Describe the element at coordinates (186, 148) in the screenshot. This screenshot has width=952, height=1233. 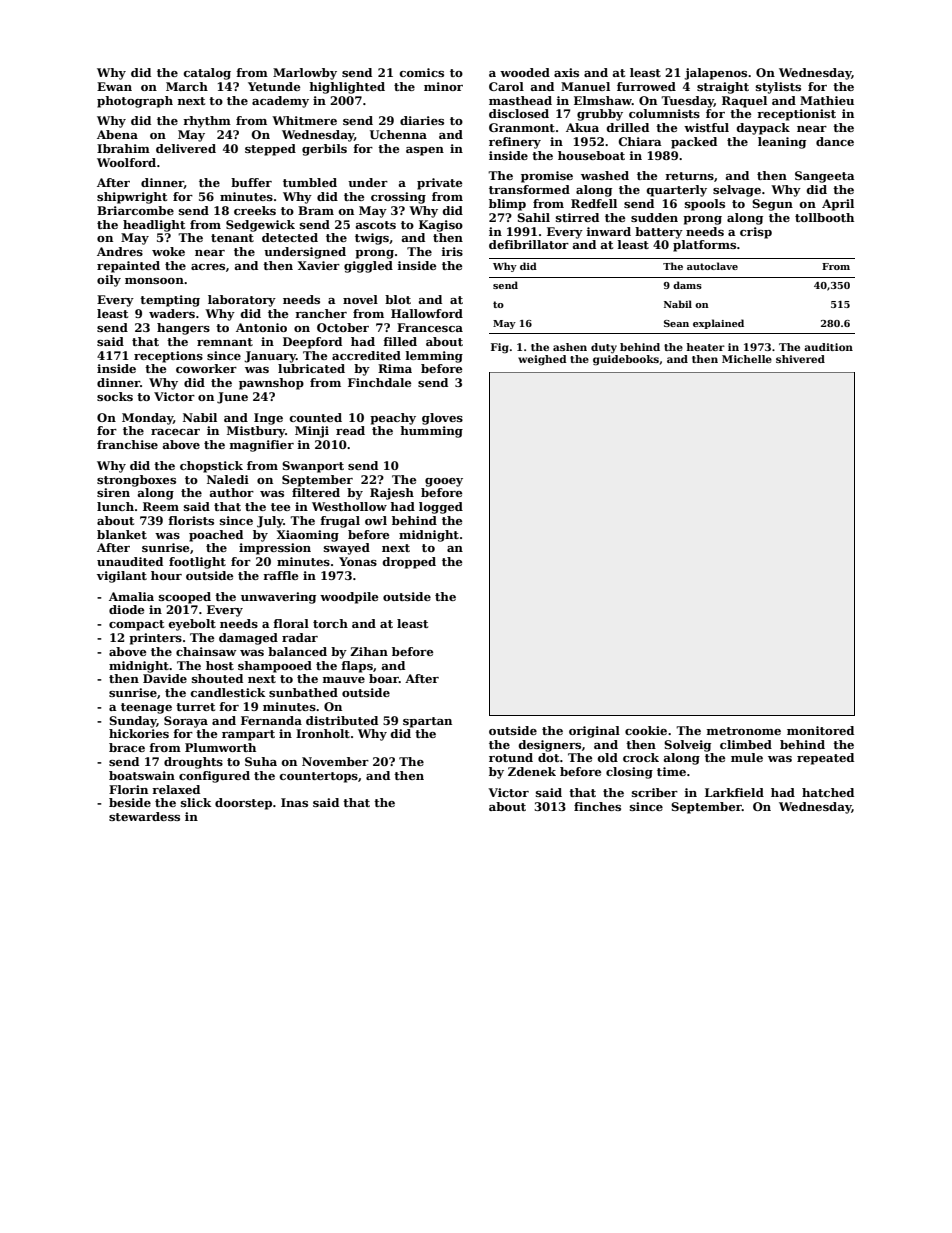
I see `delivered` at that location.
